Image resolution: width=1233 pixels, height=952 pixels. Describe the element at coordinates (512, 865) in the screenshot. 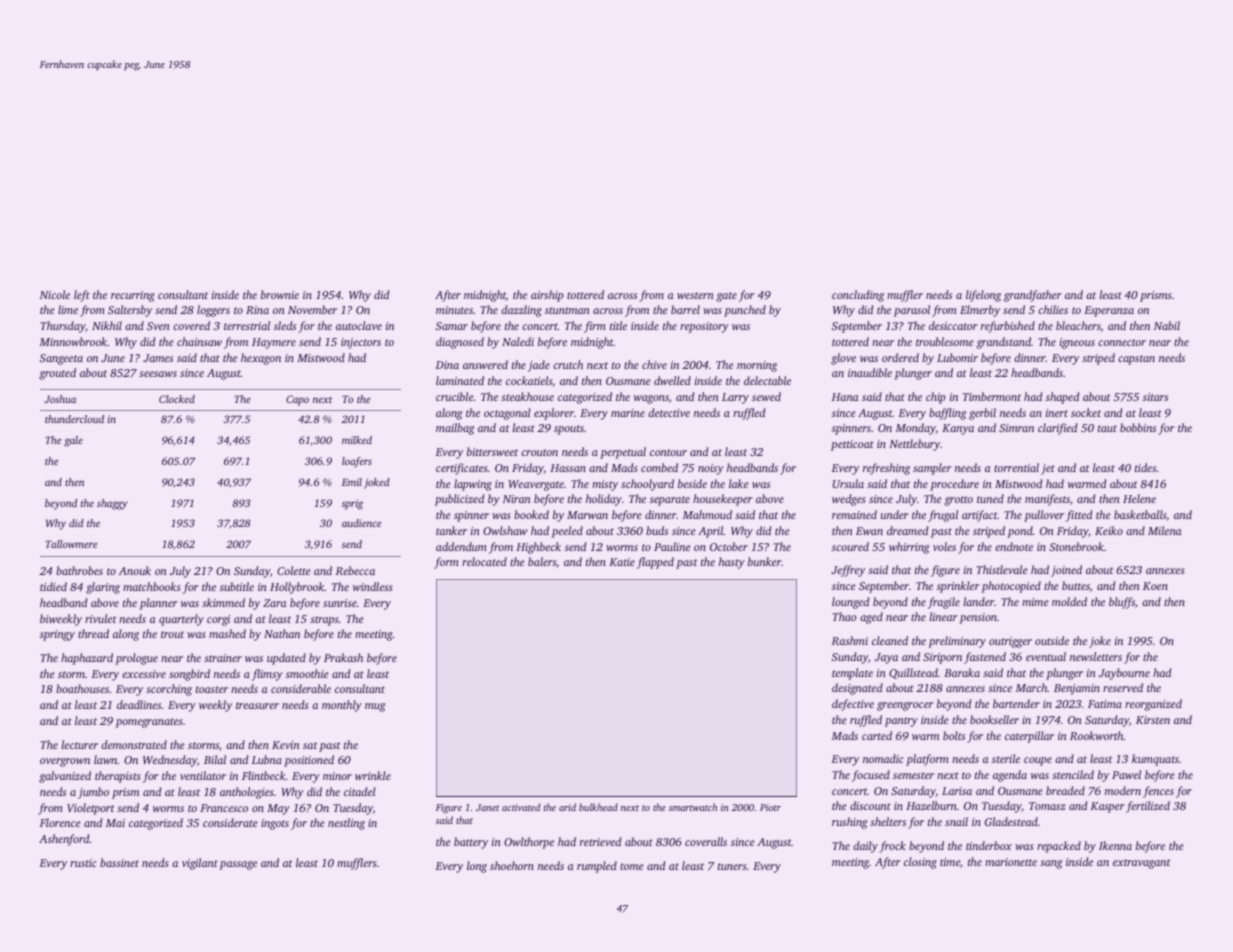

I see `shoehorn` at that location.
